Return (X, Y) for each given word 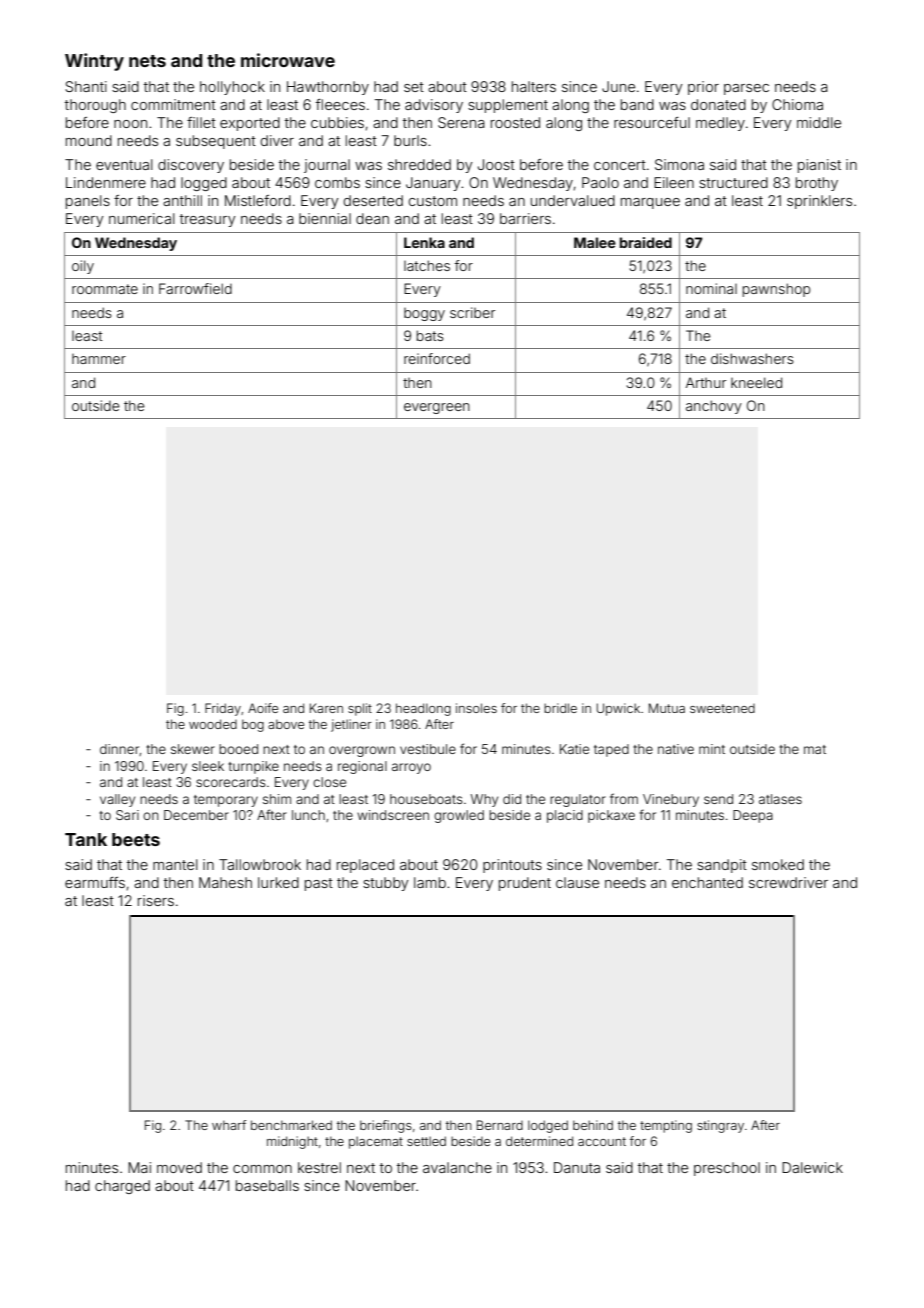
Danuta (577, 1167)
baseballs (267, 1185)
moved (179, 1167)
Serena (461, 122)
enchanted (707, 882)
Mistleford (258, 200)
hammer (99, 359)
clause (577, 882)
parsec (746, 89)
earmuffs (95, 882)
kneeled (756, 382)
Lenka (424, 242)
